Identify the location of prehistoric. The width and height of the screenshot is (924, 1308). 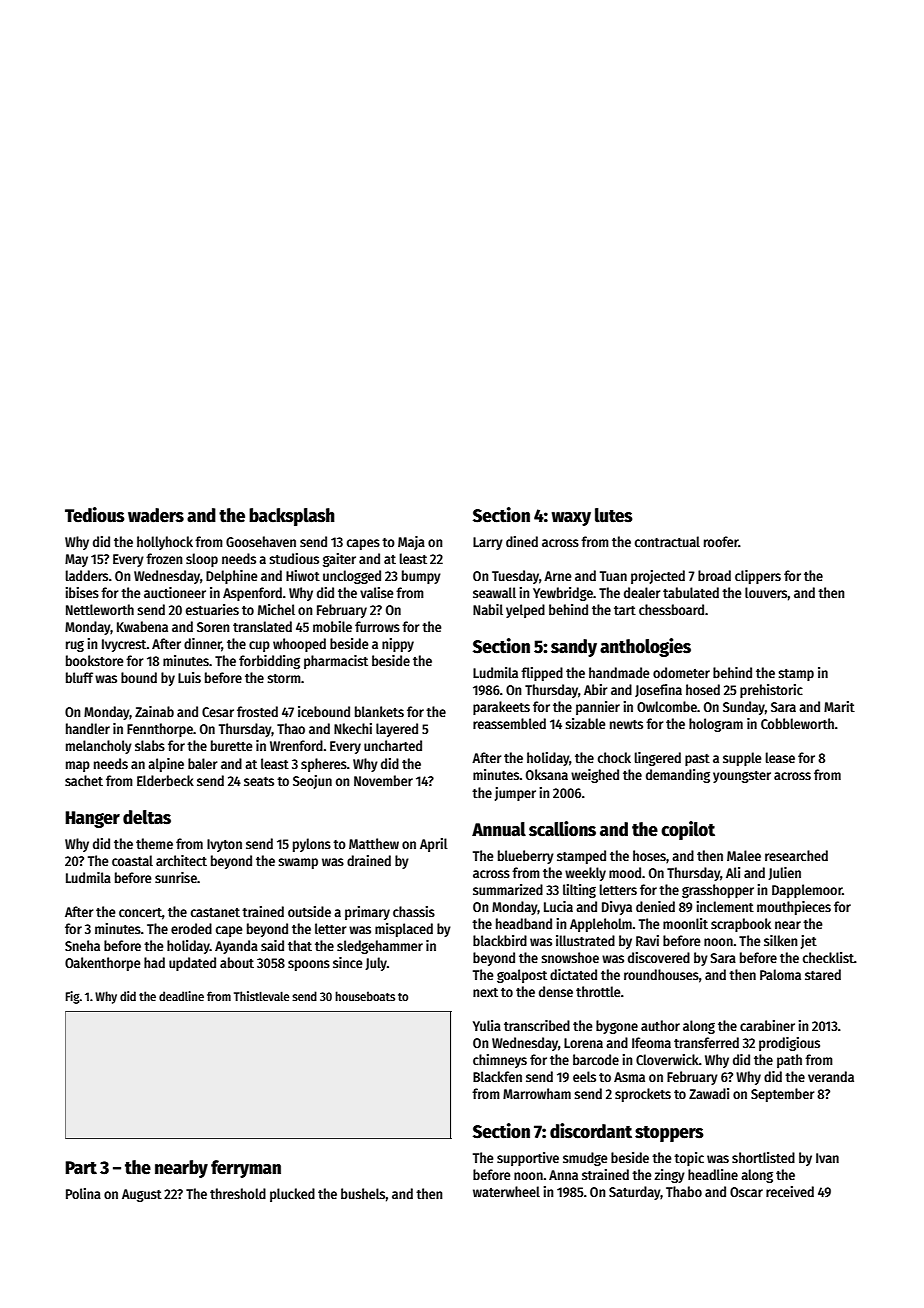
(771, 691).
